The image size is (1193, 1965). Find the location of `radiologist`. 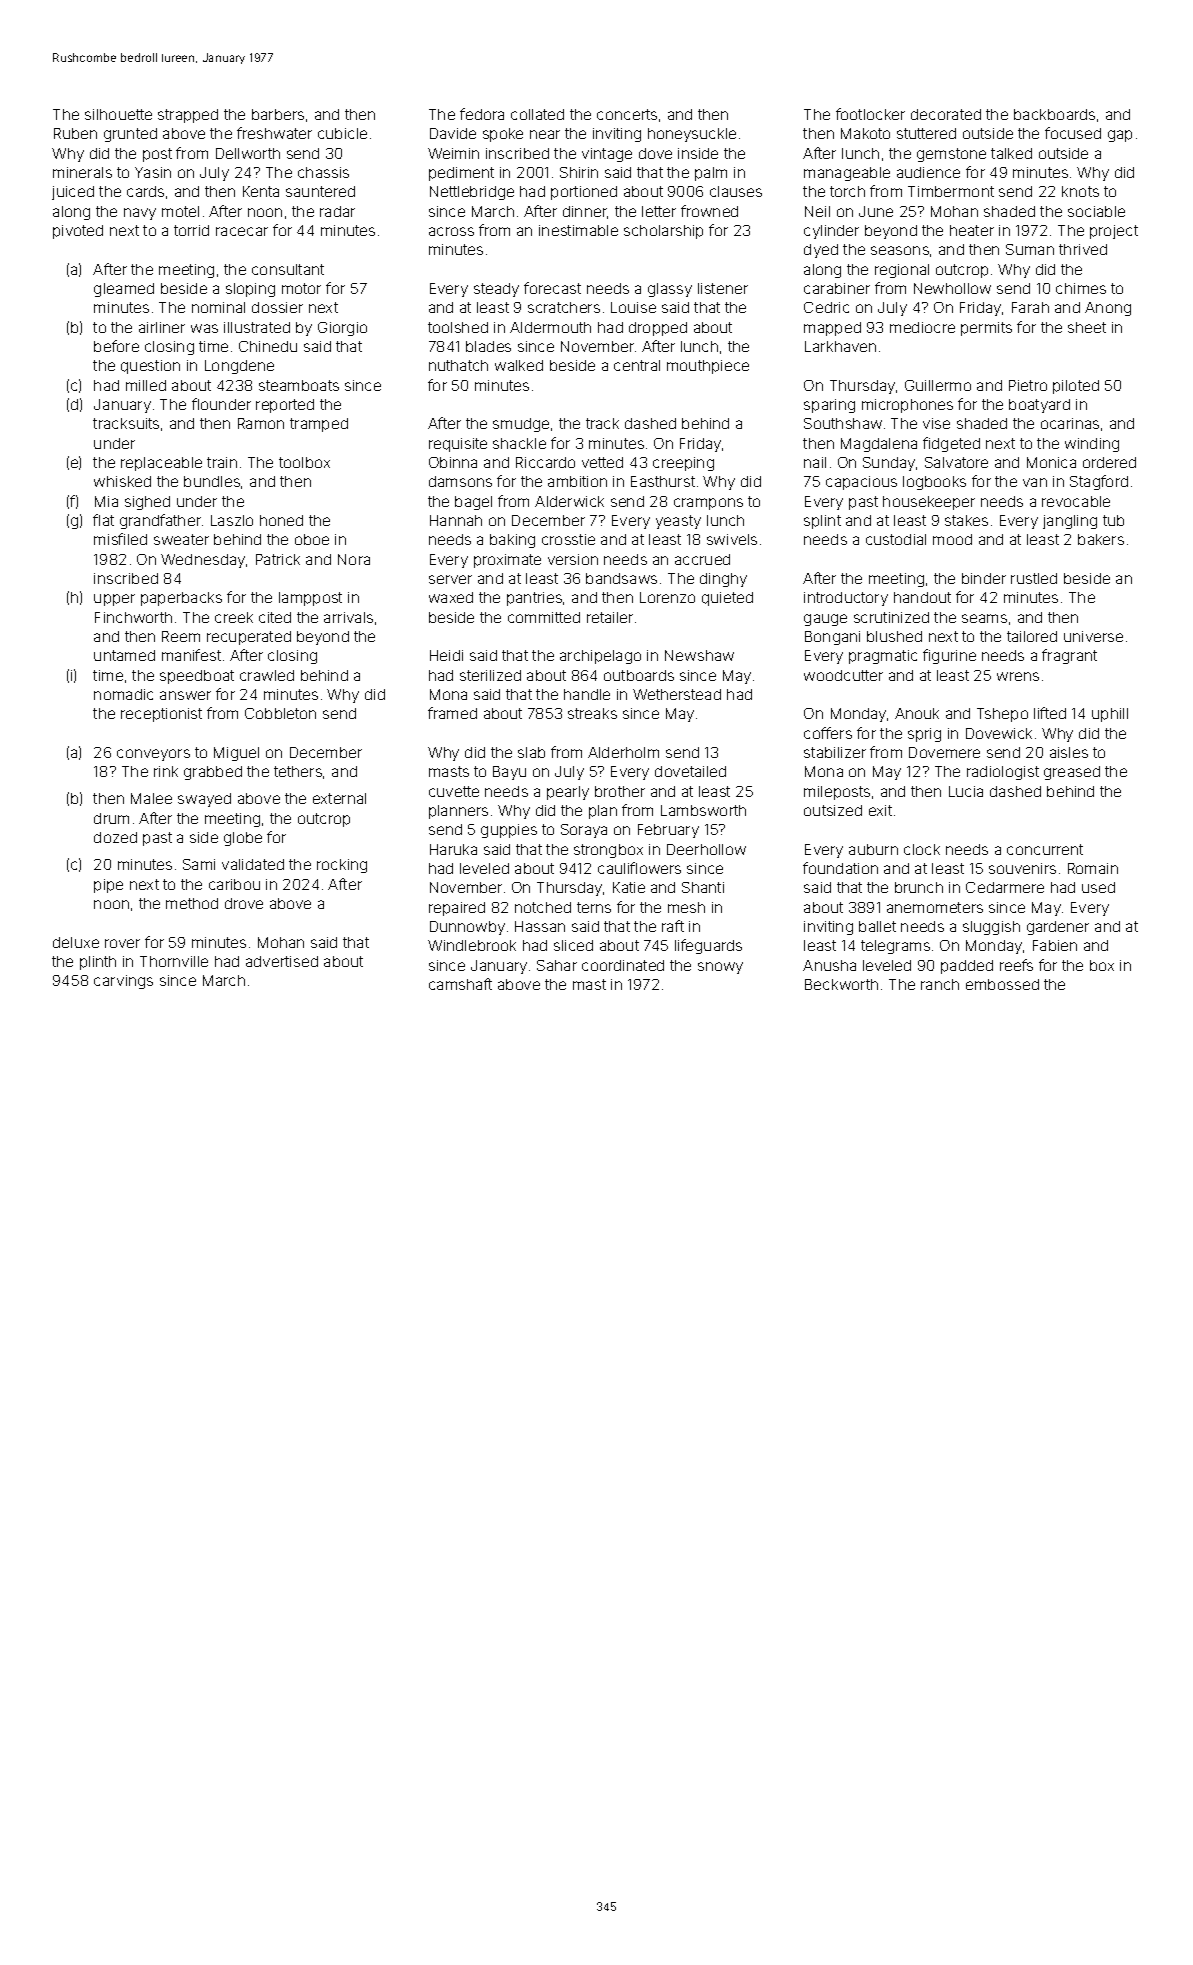

radiologist is located at coordinates (1003, 773).
